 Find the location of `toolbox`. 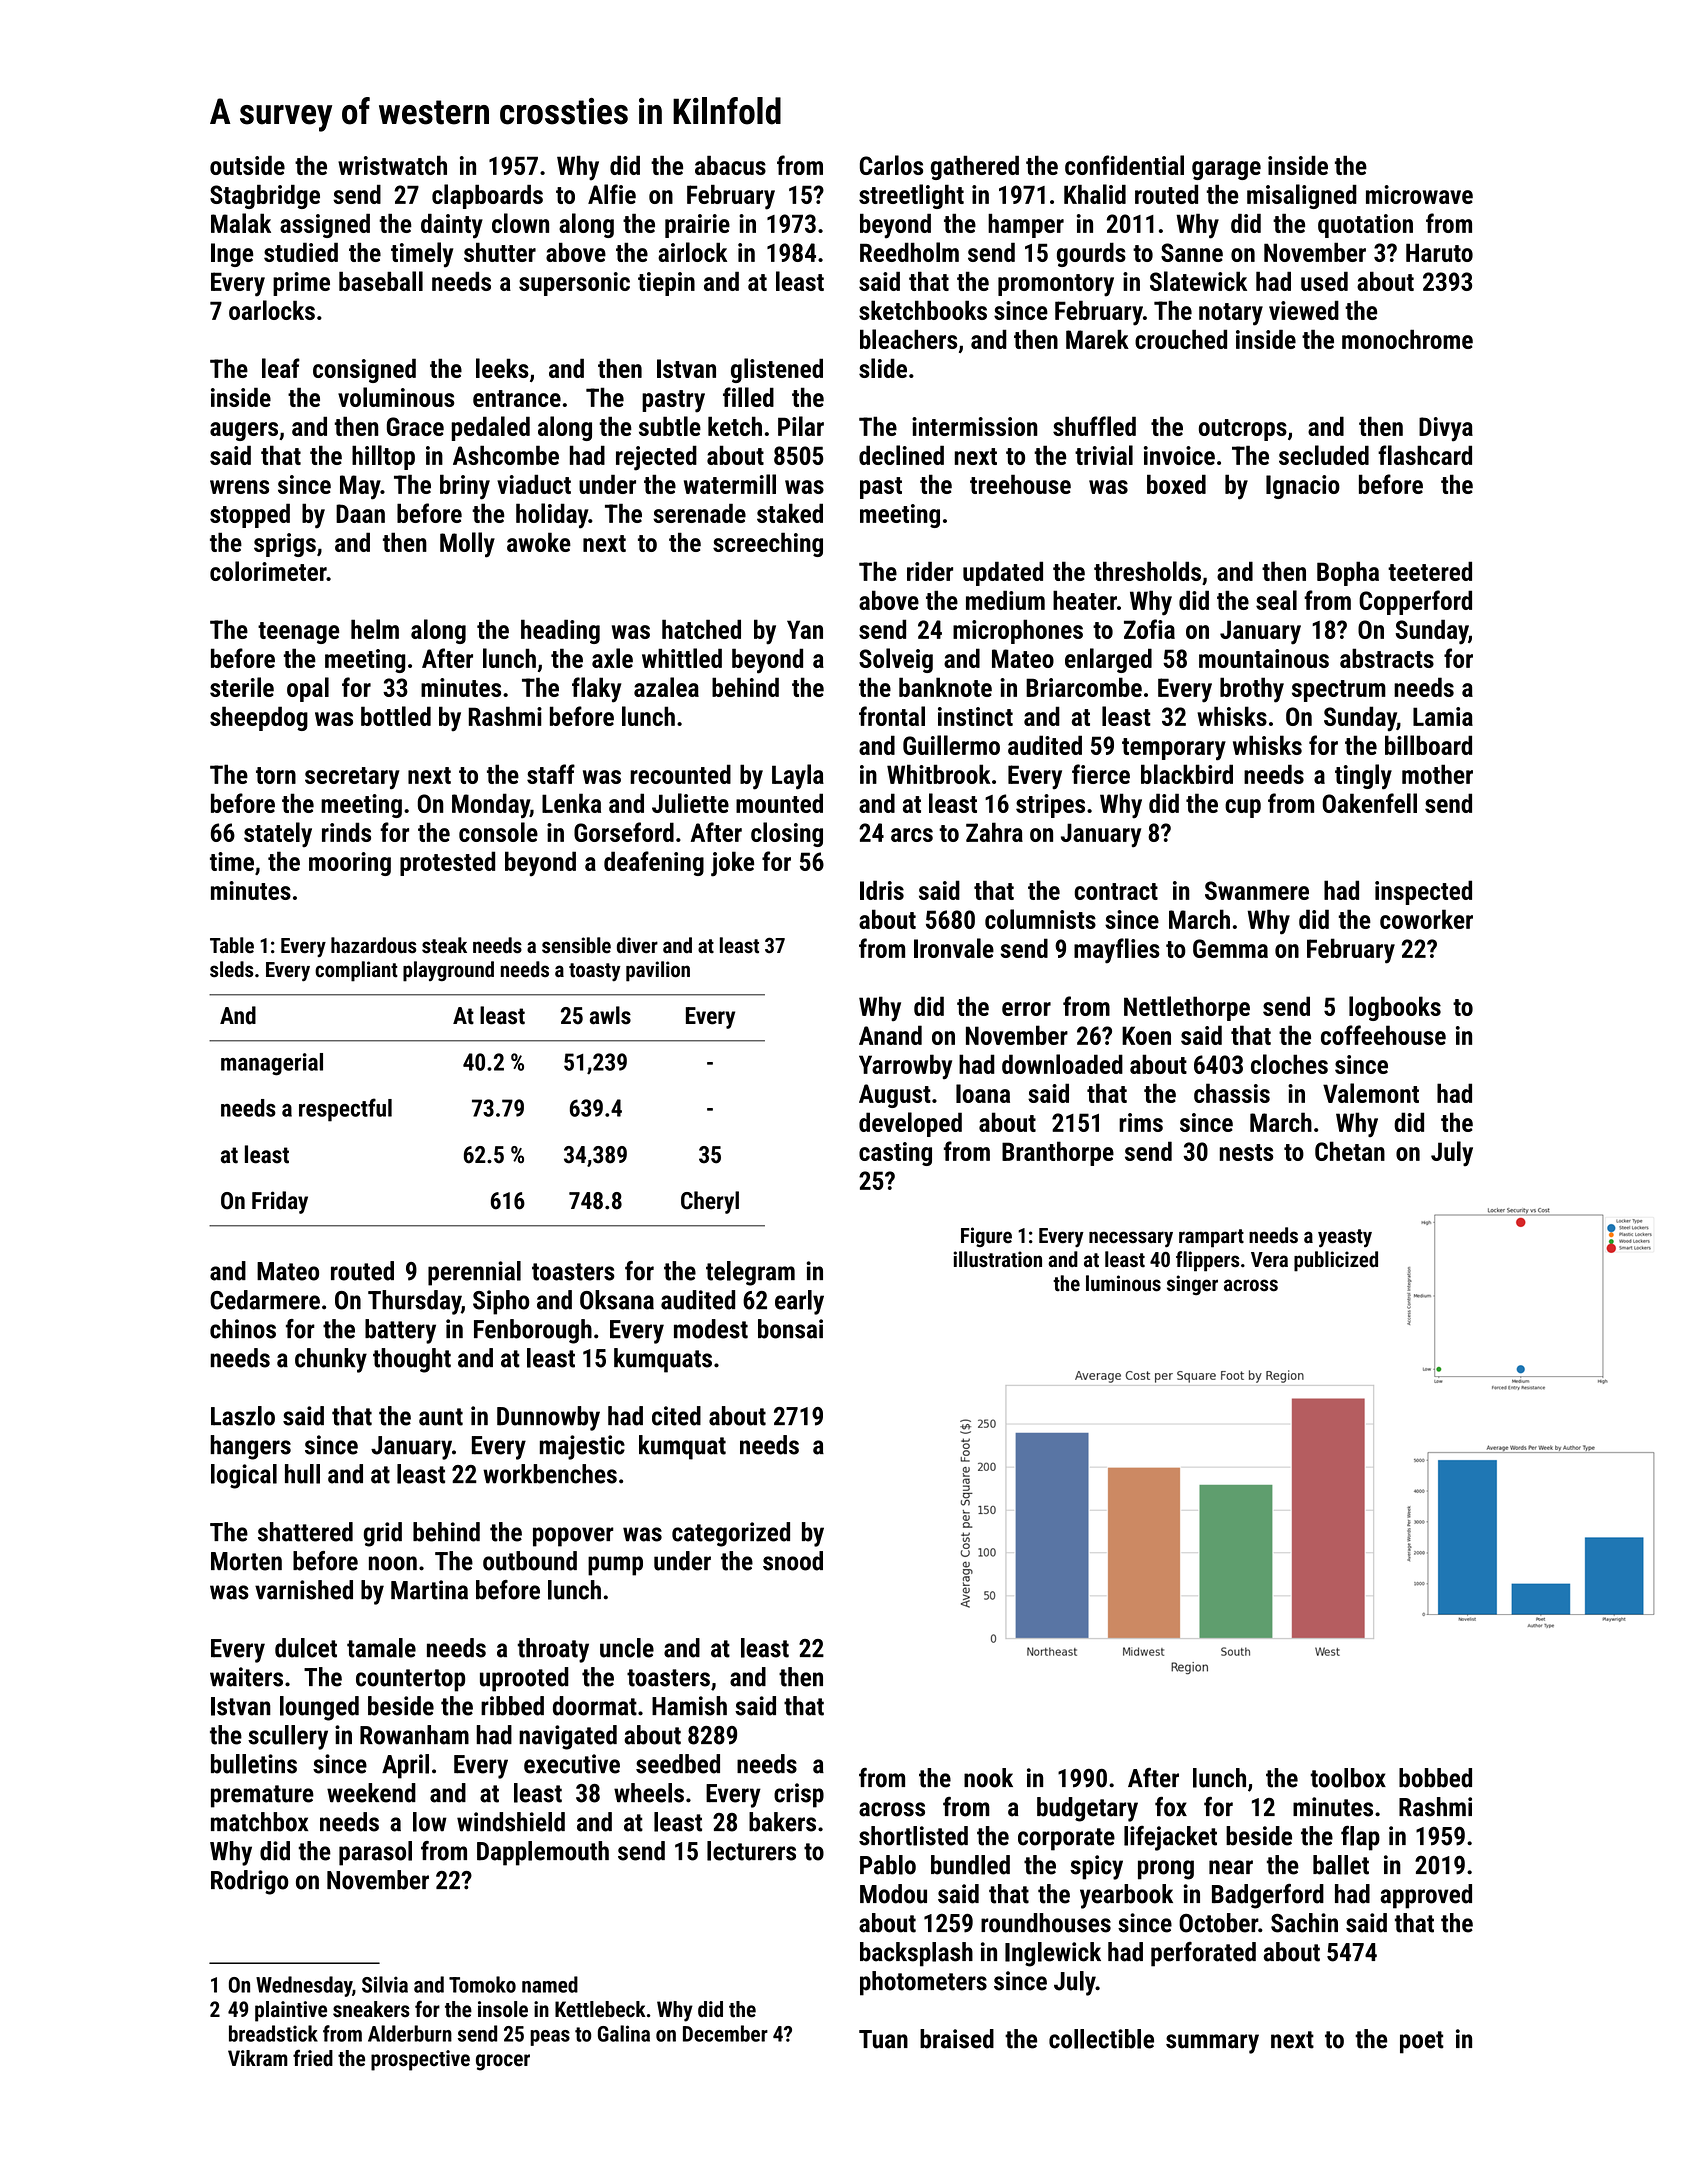

toolbox is located at coordinates (1348, 1778).
